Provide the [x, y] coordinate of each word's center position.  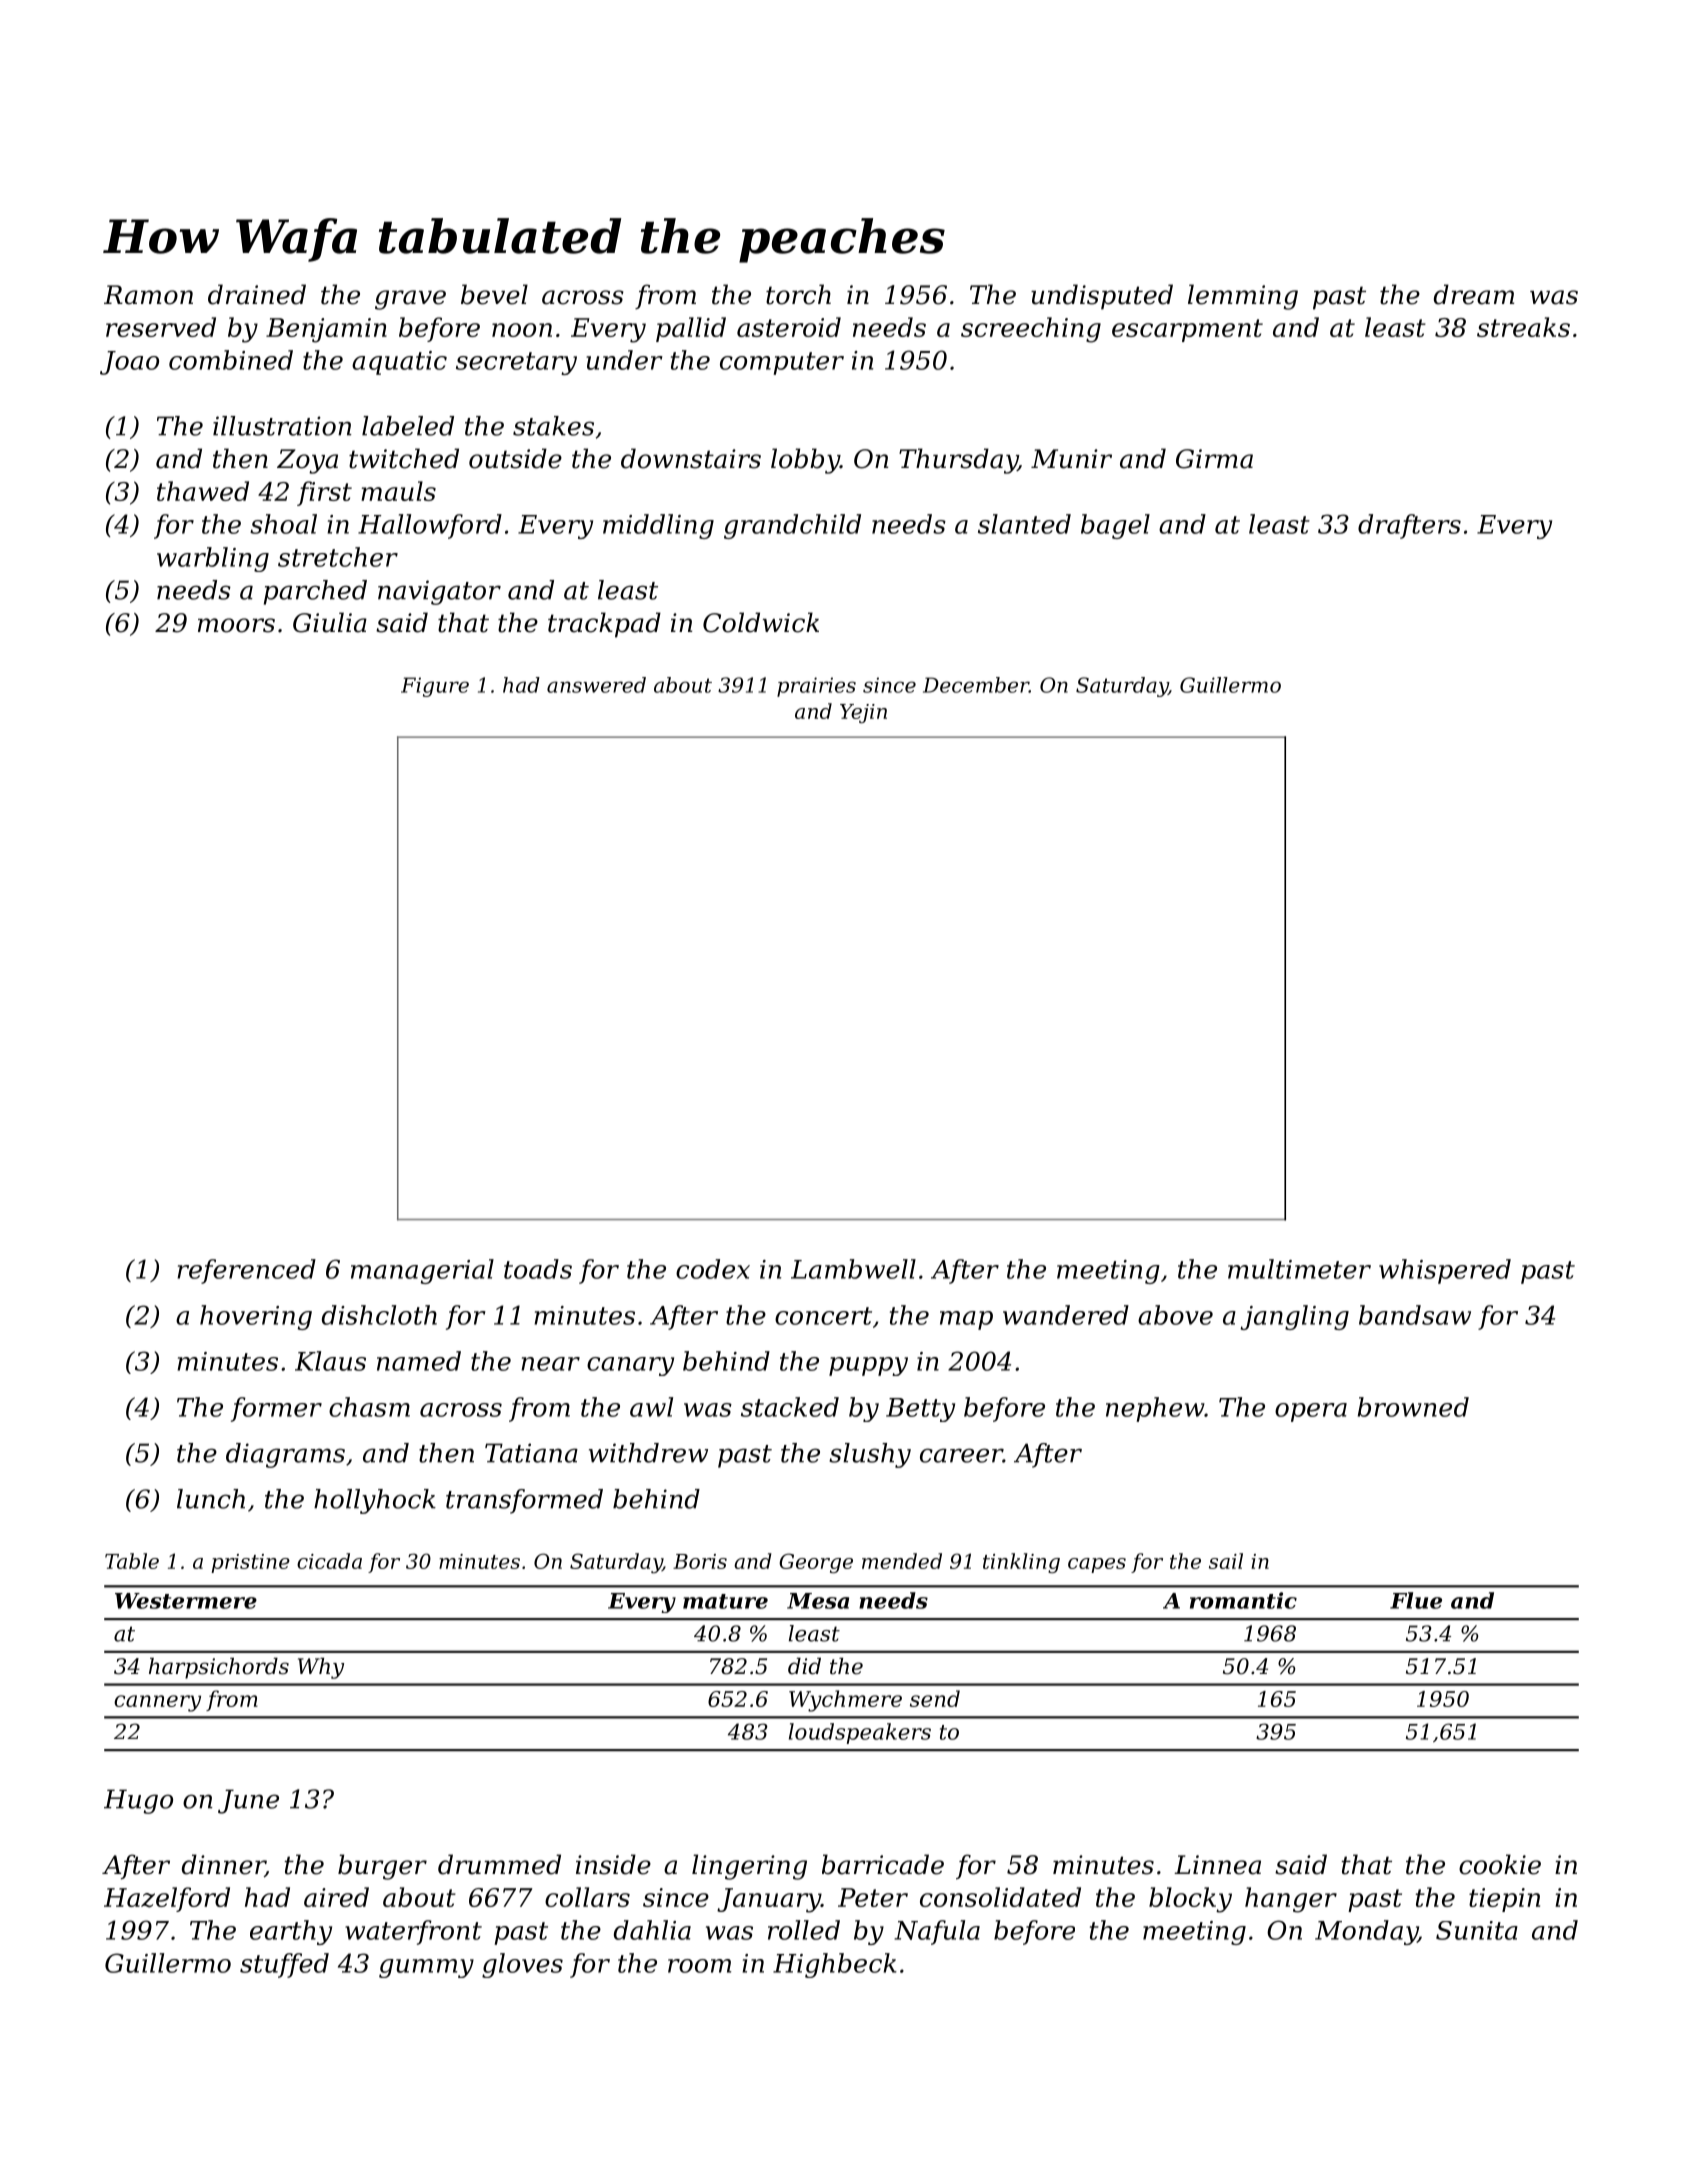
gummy [426, 1968]
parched [315, 592]
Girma [1214, 459]
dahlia [652, 1930]
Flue [1416, 1600]
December [976, 685]
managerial [422, 1271]
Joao [129, 363]
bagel [1115, 526]
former [276, 1409]
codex [713, 1269]
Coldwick [761, 622]
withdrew [648, 1453]
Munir [1071, 459]
